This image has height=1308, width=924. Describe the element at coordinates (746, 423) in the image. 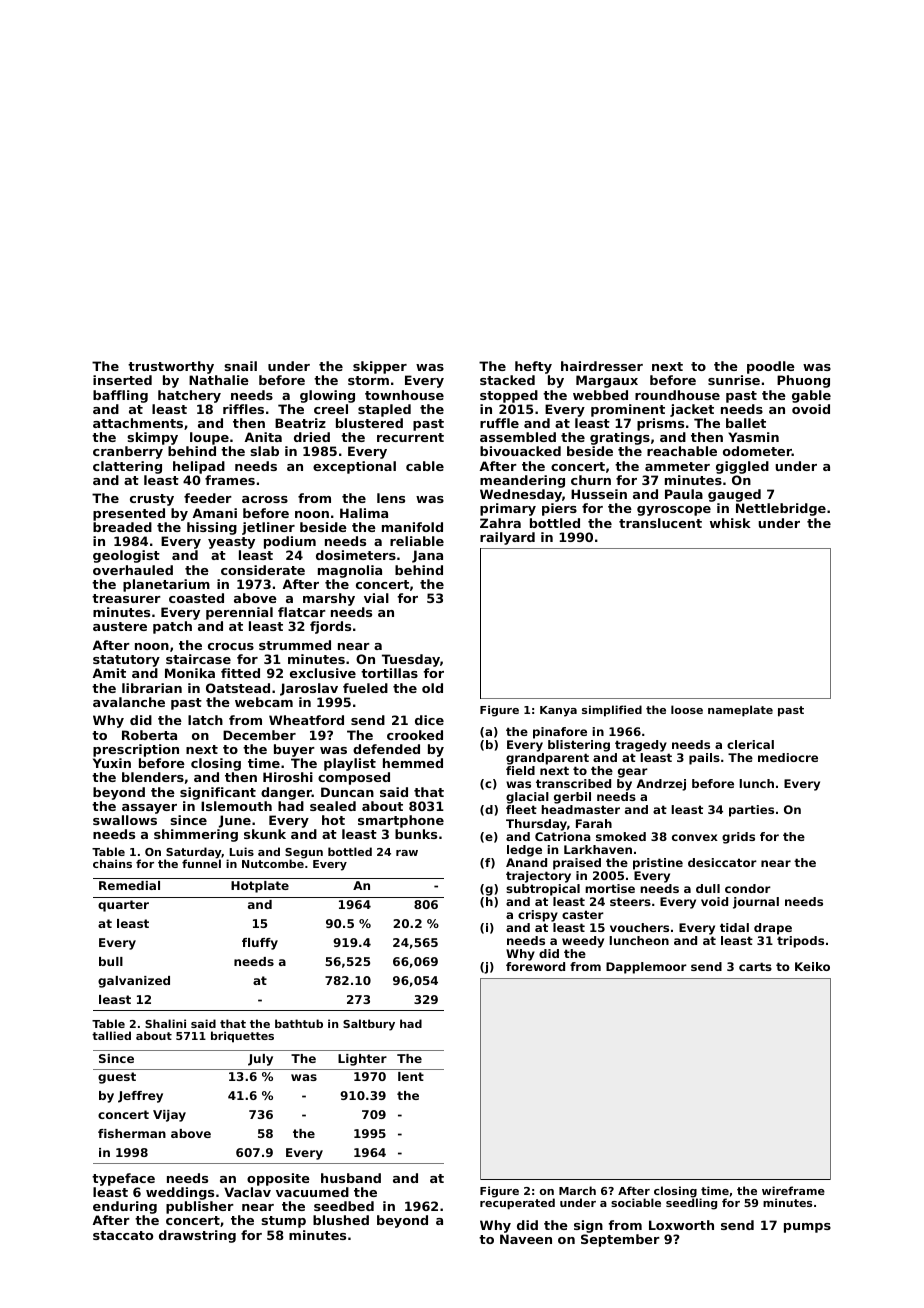

I see `ballet` at that location.
